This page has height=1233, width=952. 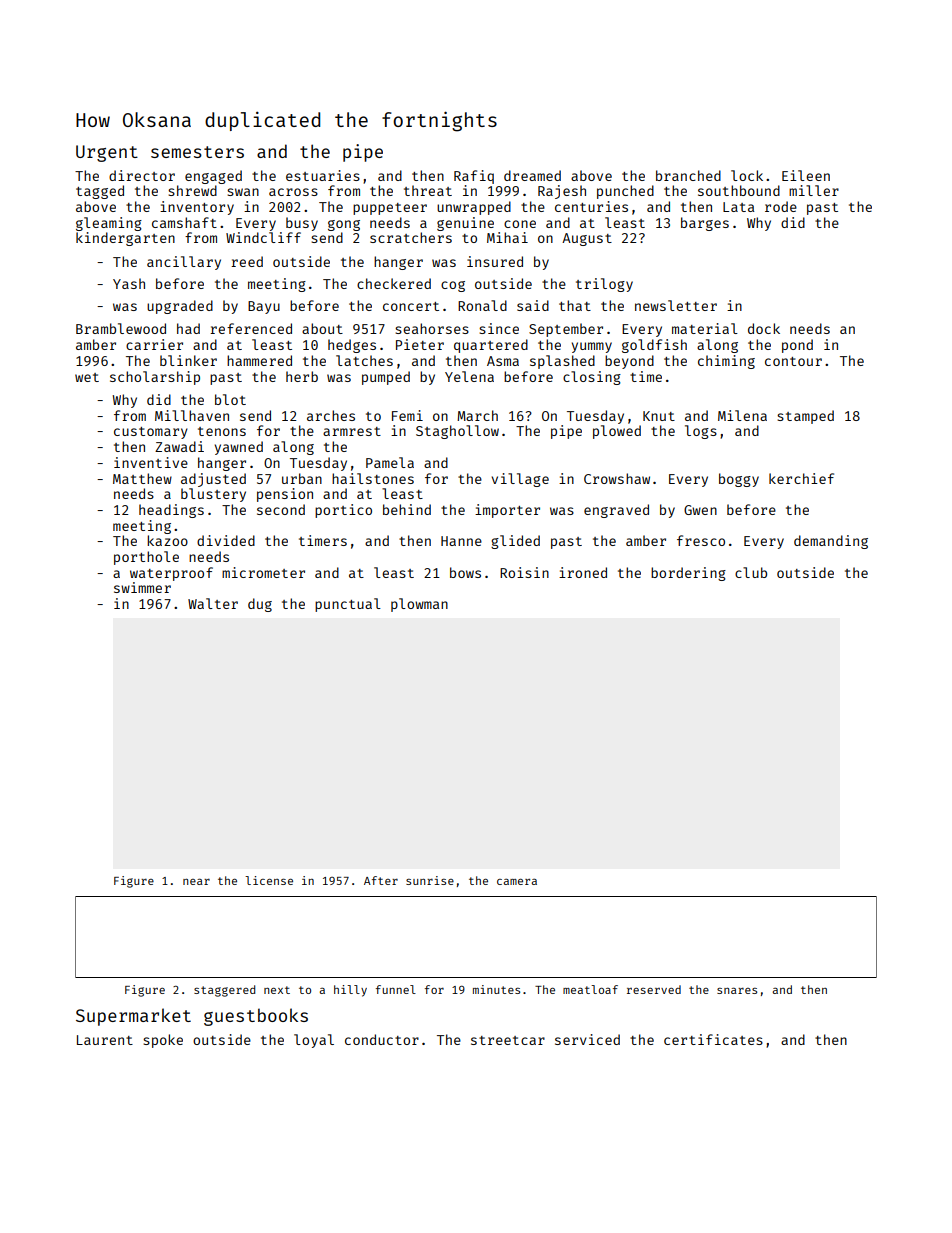 I want to click on Urgent, so click(x=107, y=153).
